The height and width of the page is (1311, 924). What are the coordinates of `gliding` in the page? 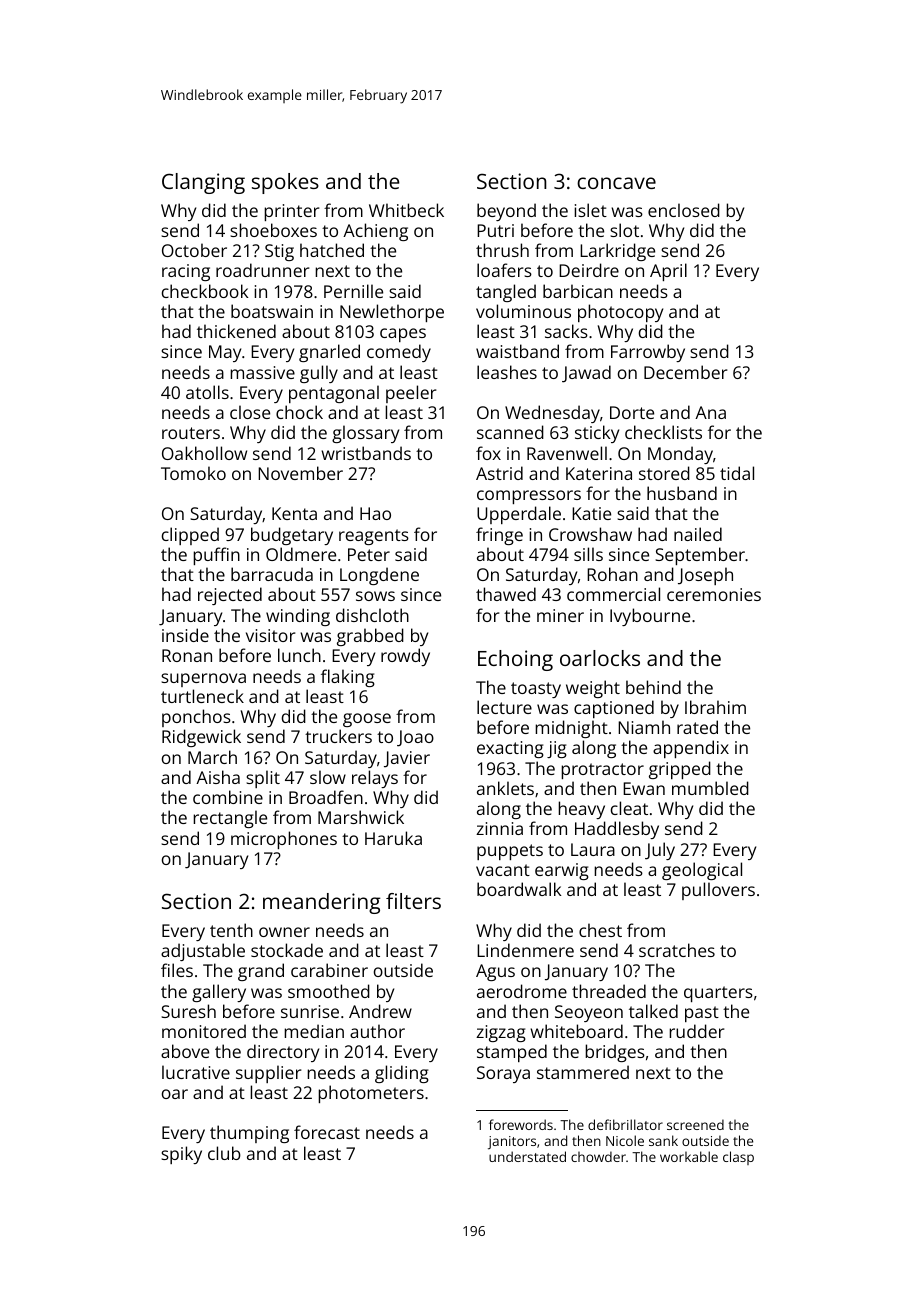 It's located at (402, 1074).
